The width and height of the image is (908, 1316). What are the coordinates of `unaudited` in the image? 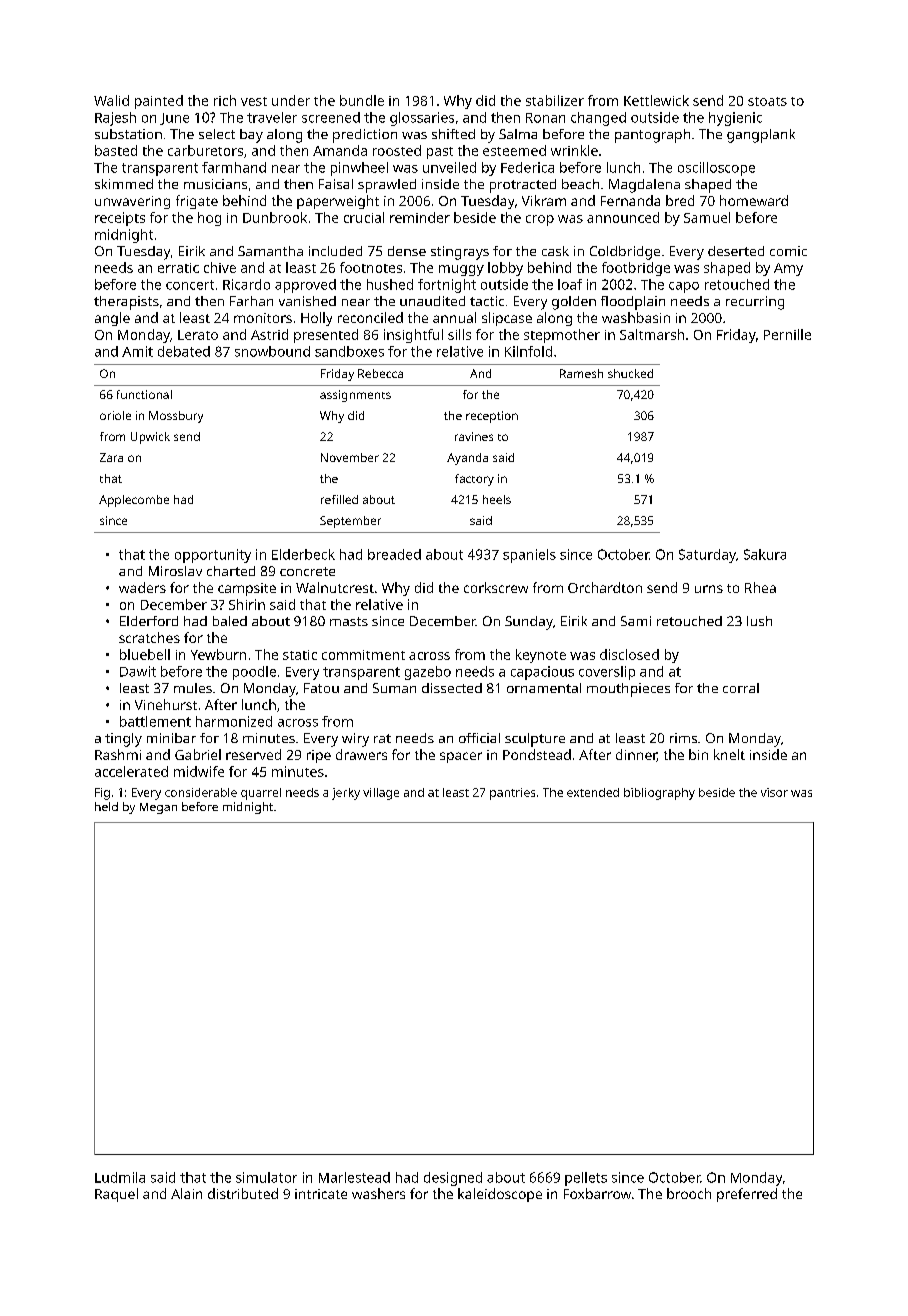 It's located at (432, 301).
